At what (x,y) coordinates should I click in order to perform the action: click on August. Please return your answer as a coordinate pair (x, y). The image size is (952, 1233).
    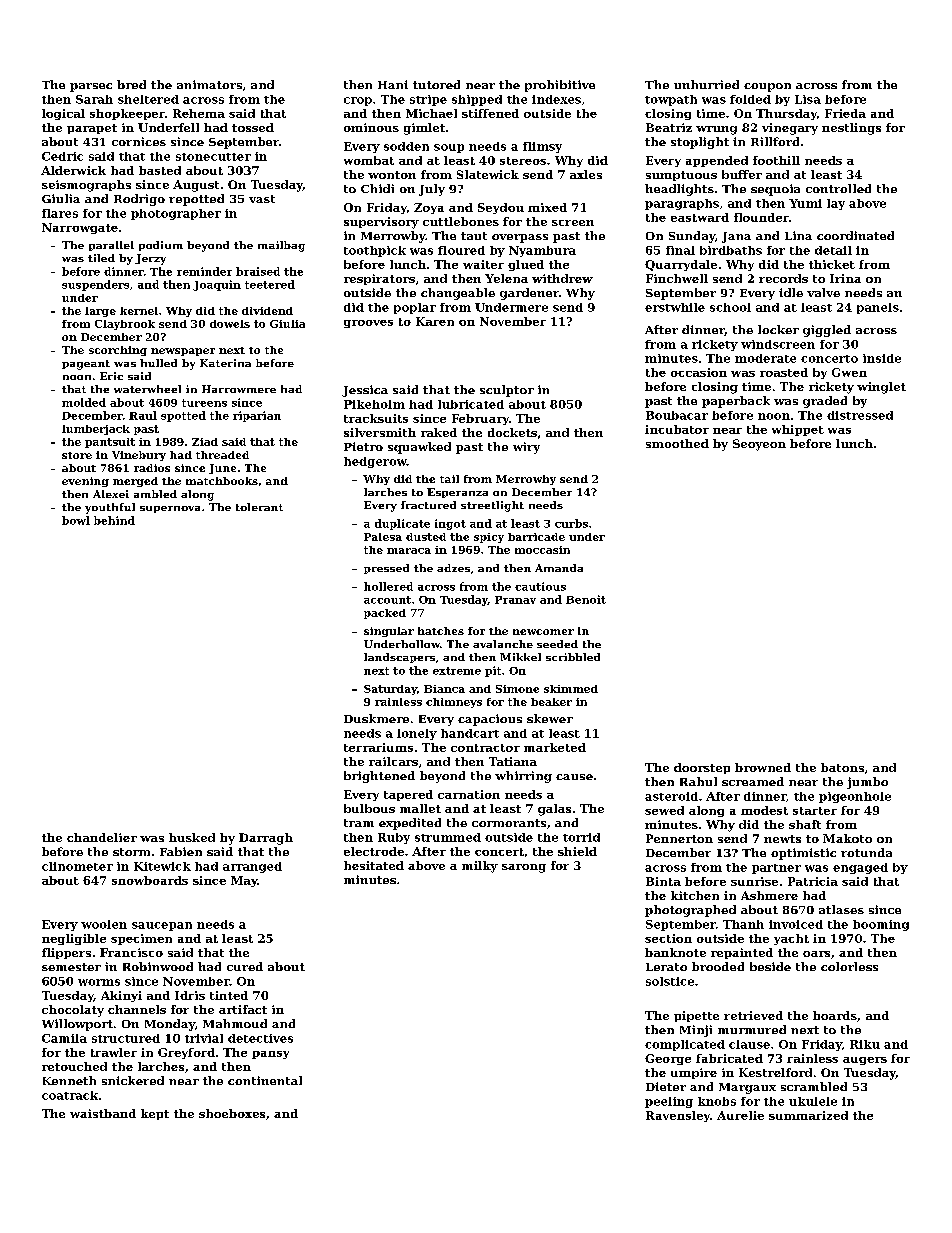
    Looking at the image, I should click on (196, 186).
